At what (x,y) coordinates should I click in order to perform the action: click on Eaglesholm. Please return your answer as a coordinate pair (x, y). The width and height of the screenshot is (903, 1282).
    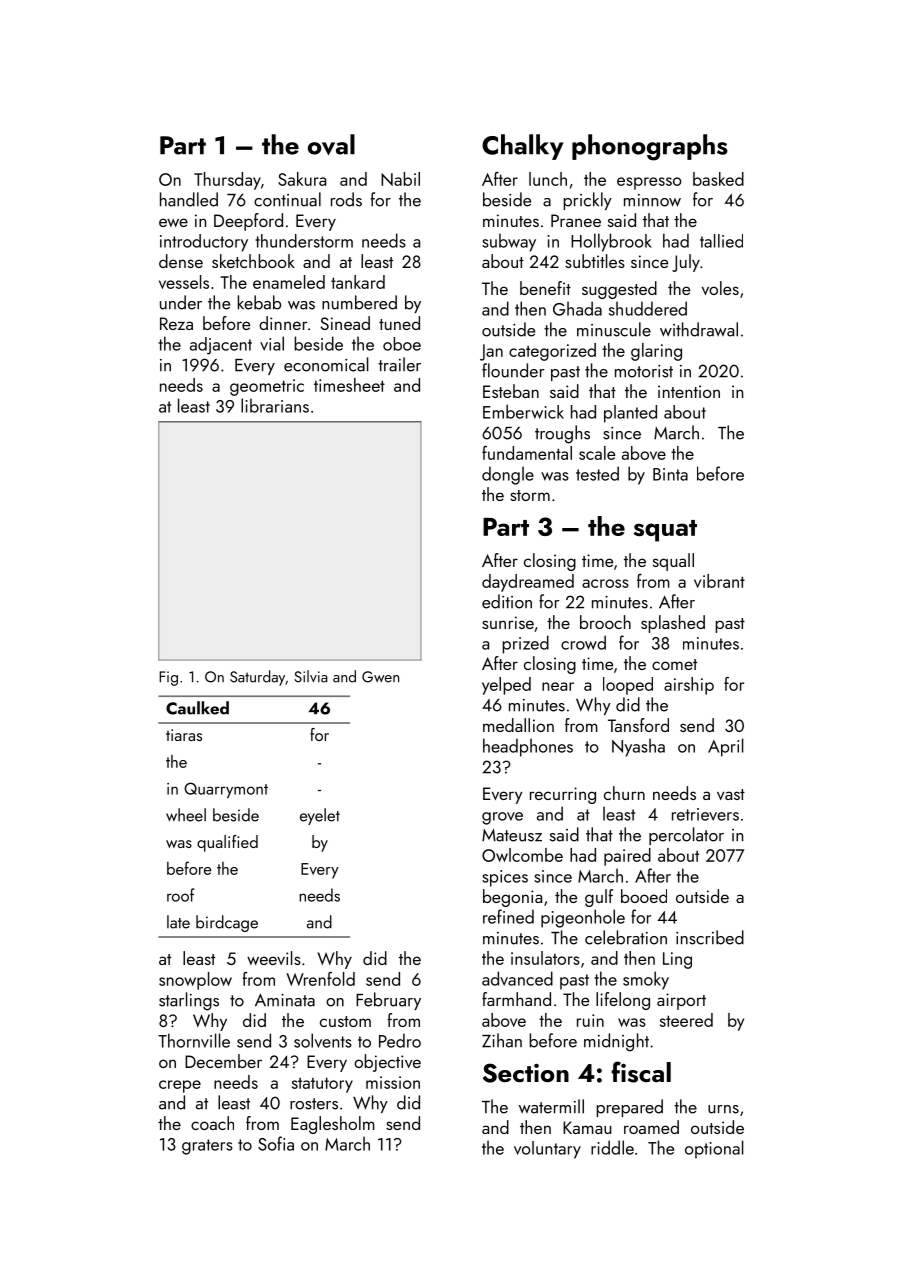
    Looking at the image, I should click on (333, 1125).
